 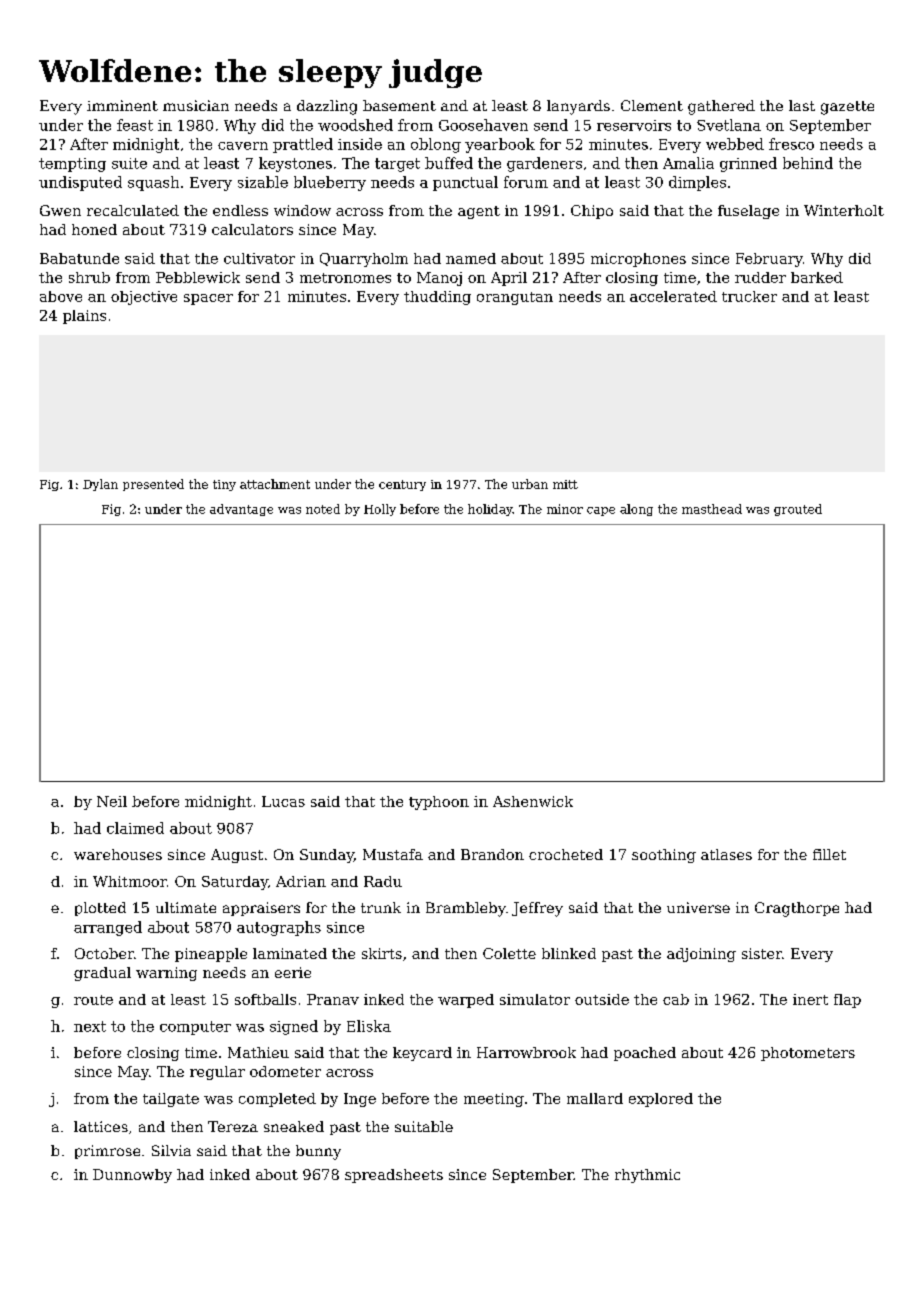 What do you see at coordinates (802, 105) in the document?
I see `last` at bounding box center [802, 105].
